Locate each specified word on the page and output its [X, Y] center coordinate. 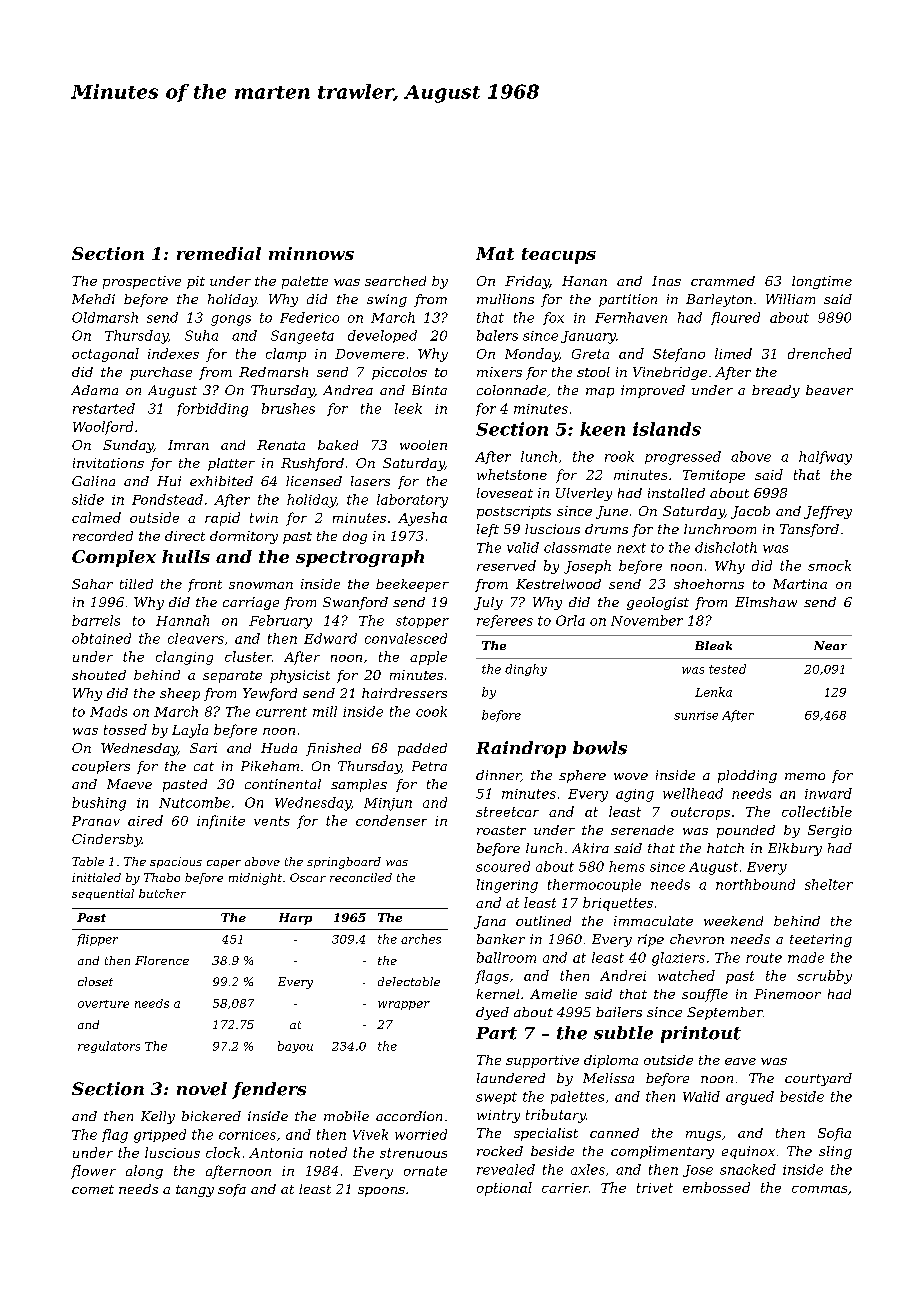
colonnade [511, 390]
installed [676, 493]
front [205, 585]
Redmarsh [273, 372]
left [488, 530]
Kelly [158, 1117]
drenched [820, 353]
